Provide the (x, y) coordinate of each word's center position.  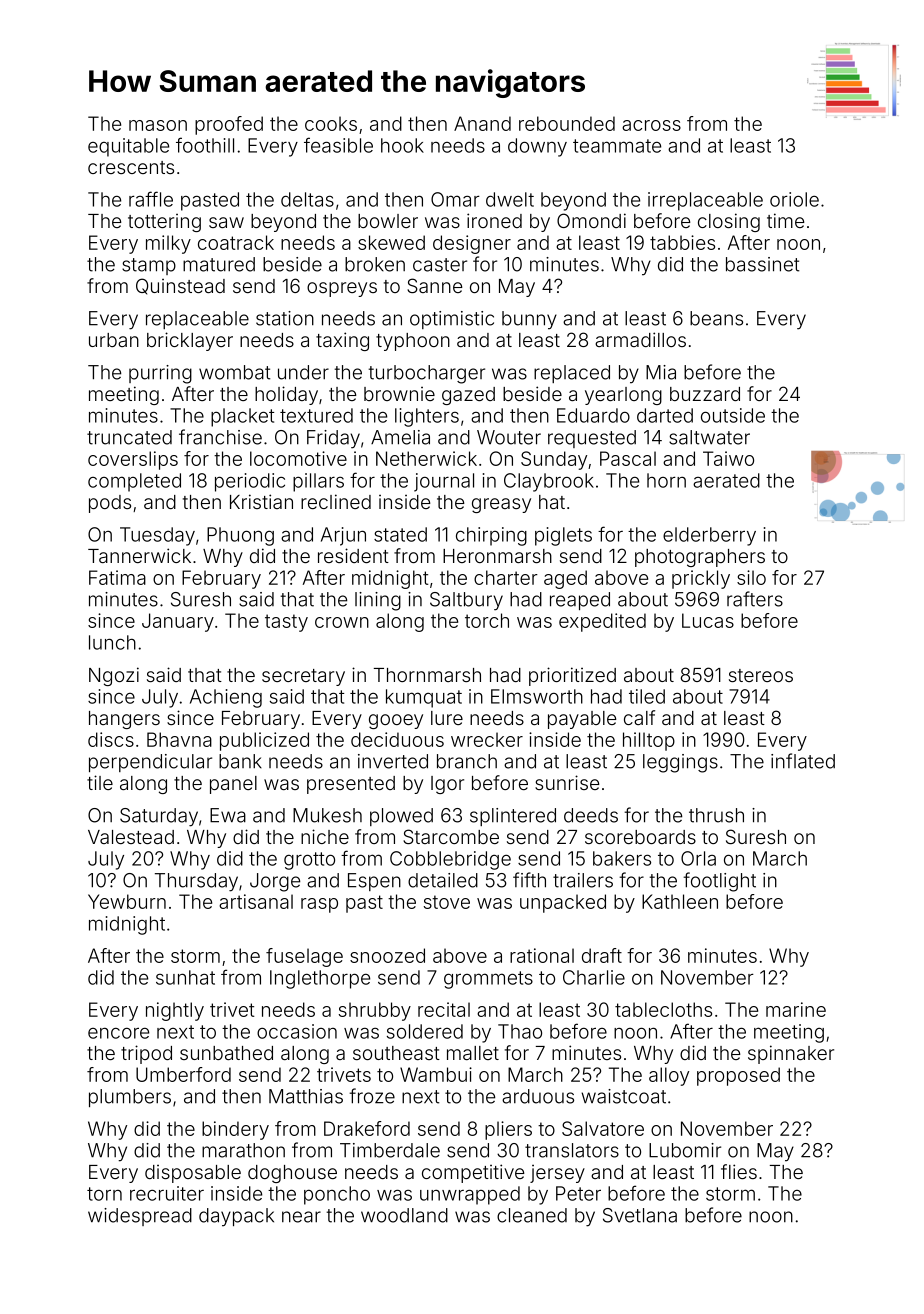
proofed (229, 125)
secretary (303, 677)
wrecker (487, 739)
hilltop (649, 741)
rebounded (567, 123)
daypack (236, 1217)
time (785, 220)
